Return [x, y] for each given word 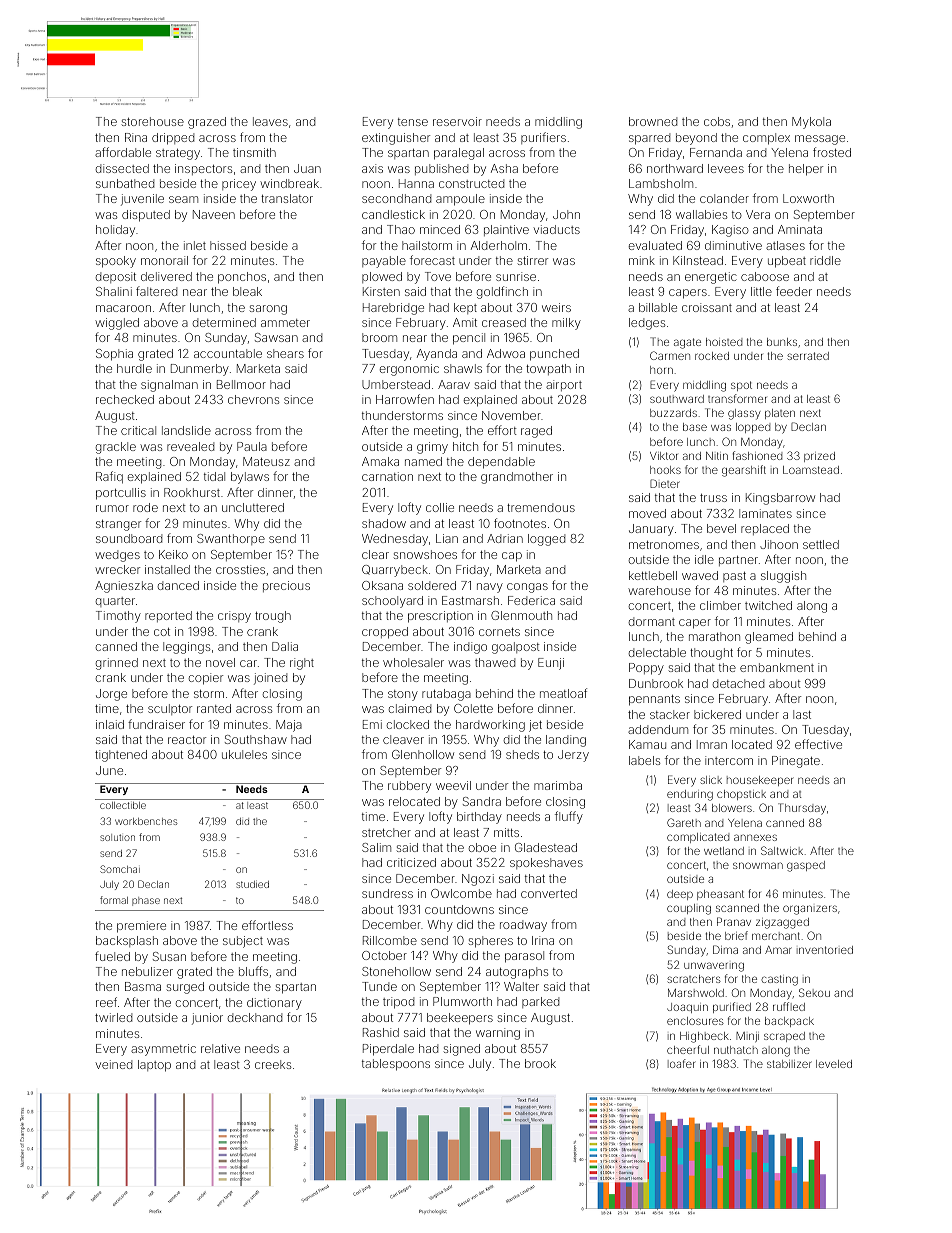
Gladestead [546, 847]
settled [821, 544]
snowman [758, 865]
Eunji [551, 664]
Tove [438, 276]
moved [647, 513]
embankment [777, 667]
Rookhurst [192, 492]
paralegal [459, 154]
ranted [214, 708]
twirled [113, 1017]
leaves [270, 121]
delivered [166, 276]
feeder [794, 291]
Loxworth [808, 198]
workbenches [146, 821]
